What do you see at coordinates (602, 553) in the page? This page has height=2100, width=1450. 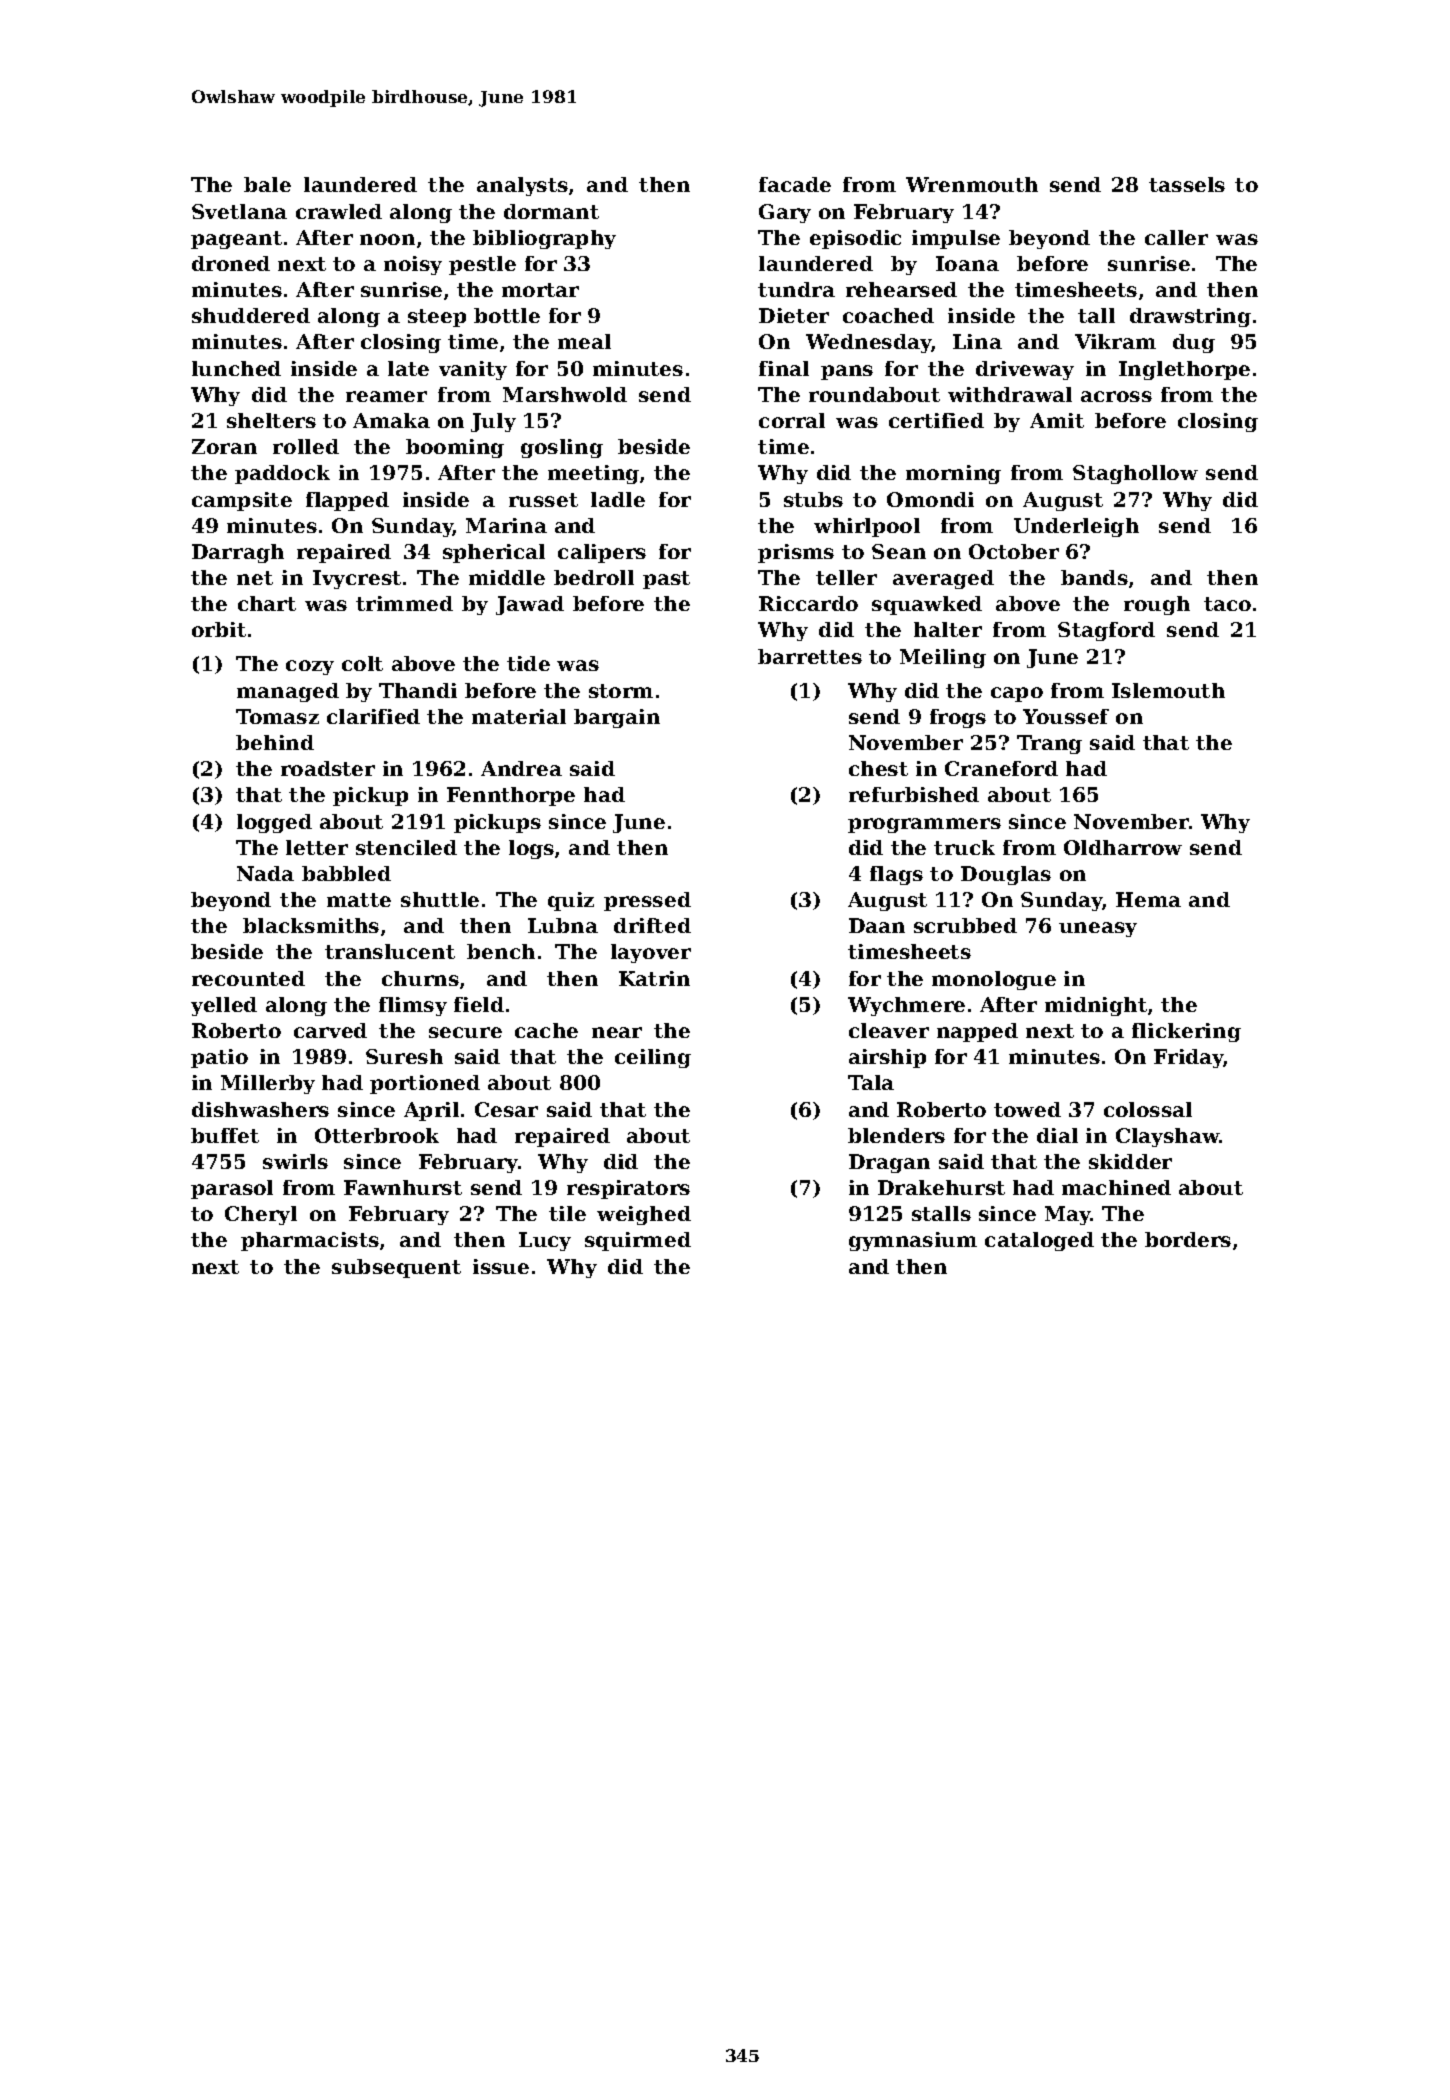 I see `calipers` at bounding box center [602, 553].
